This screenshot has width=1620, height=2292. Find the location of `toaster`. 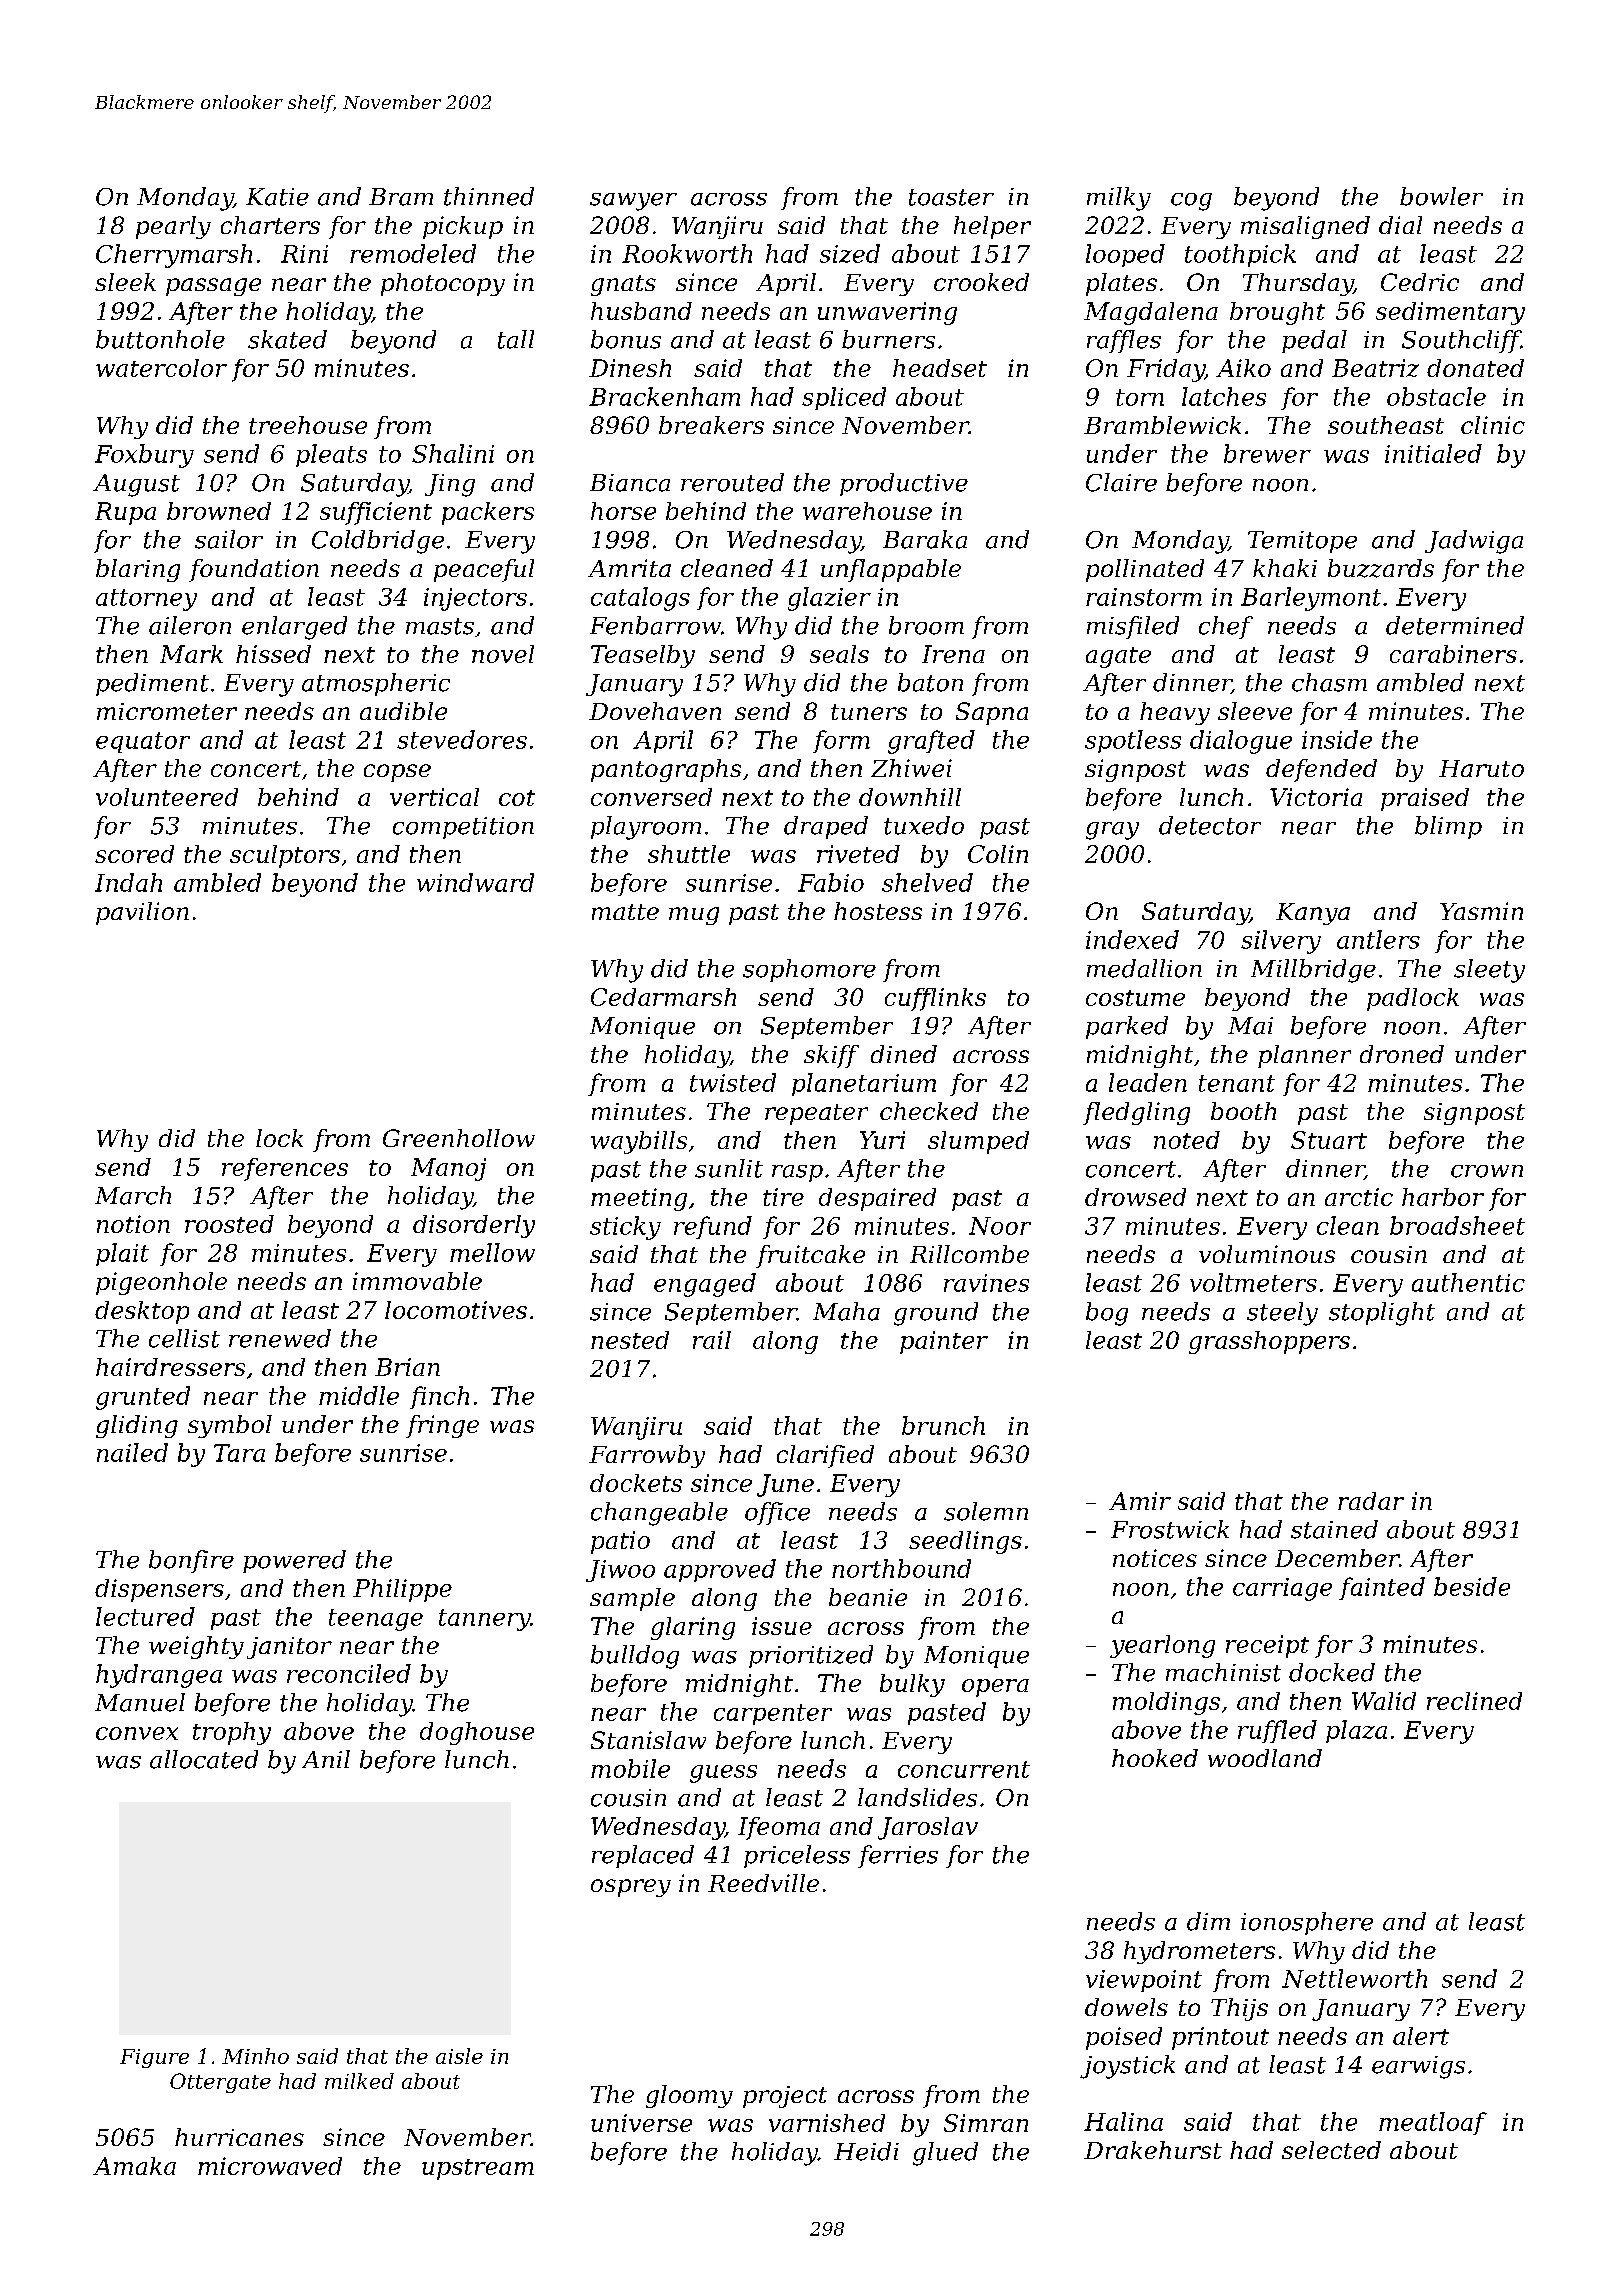

toaster is located at coordinates (951, 197).
